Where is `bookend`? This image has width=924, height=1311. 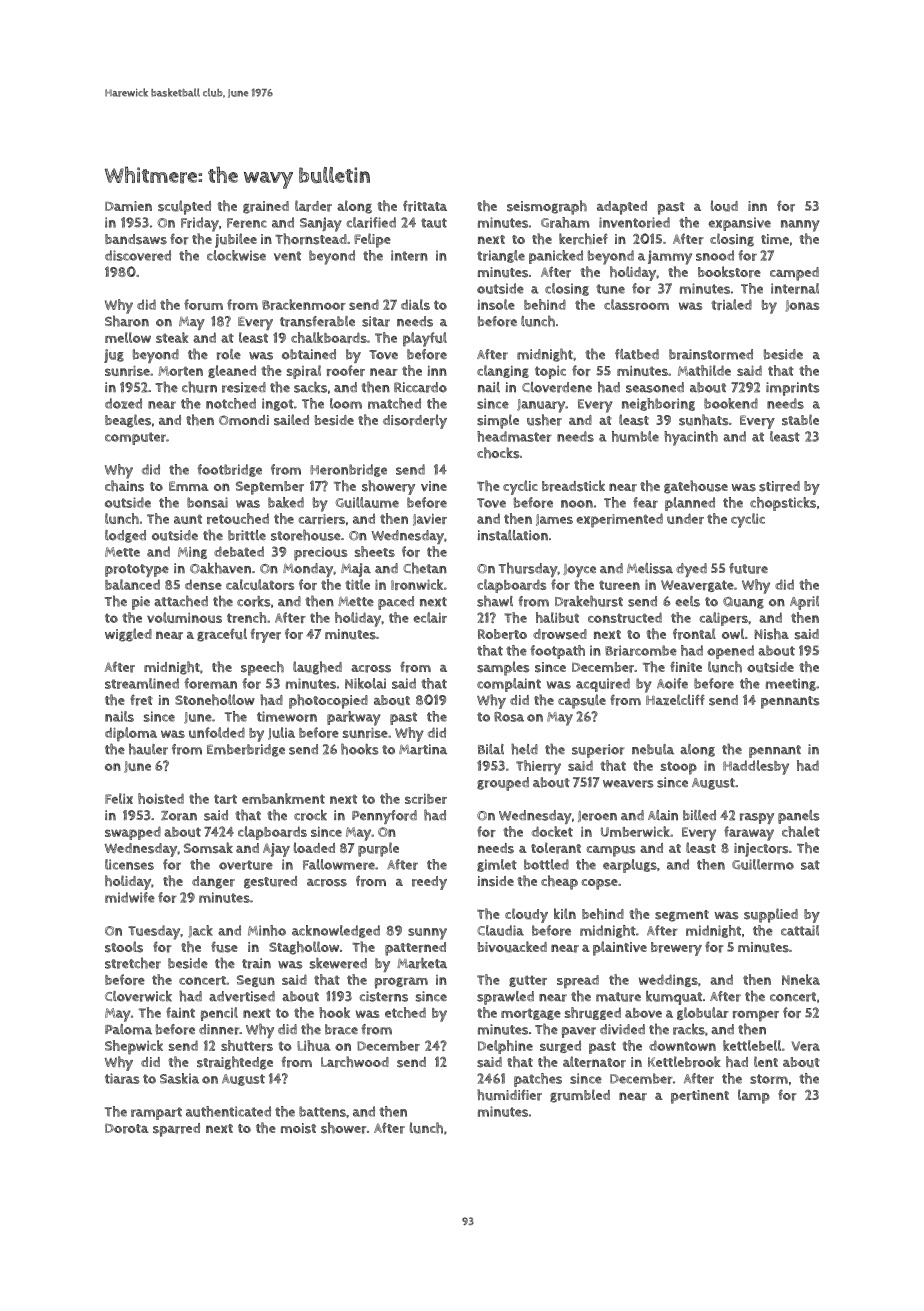 bookend is located at coordinates (731, 403).
